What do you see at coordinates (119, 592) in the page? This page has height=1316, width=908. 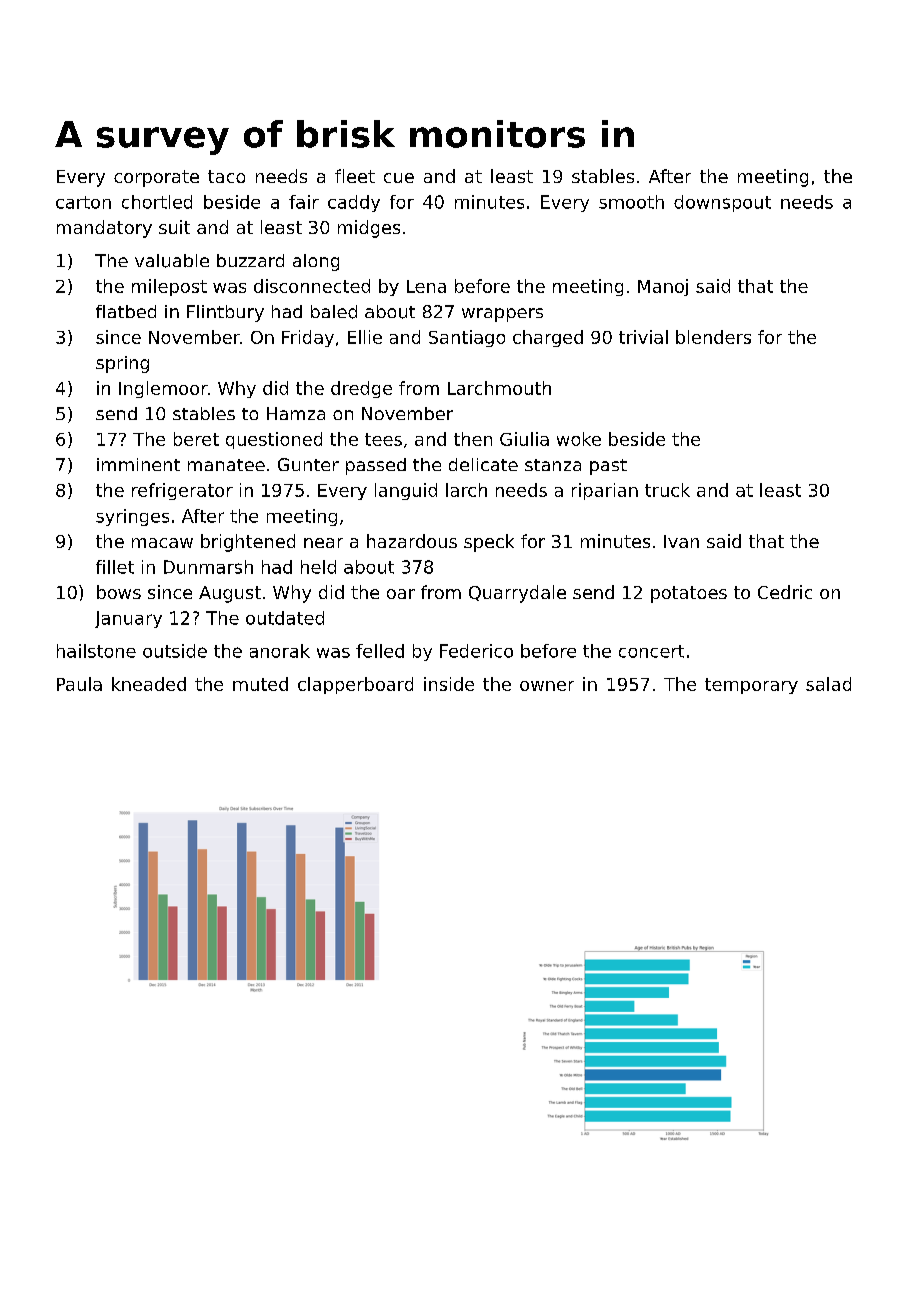 I see `bows` at bounding box center [119, 592].
